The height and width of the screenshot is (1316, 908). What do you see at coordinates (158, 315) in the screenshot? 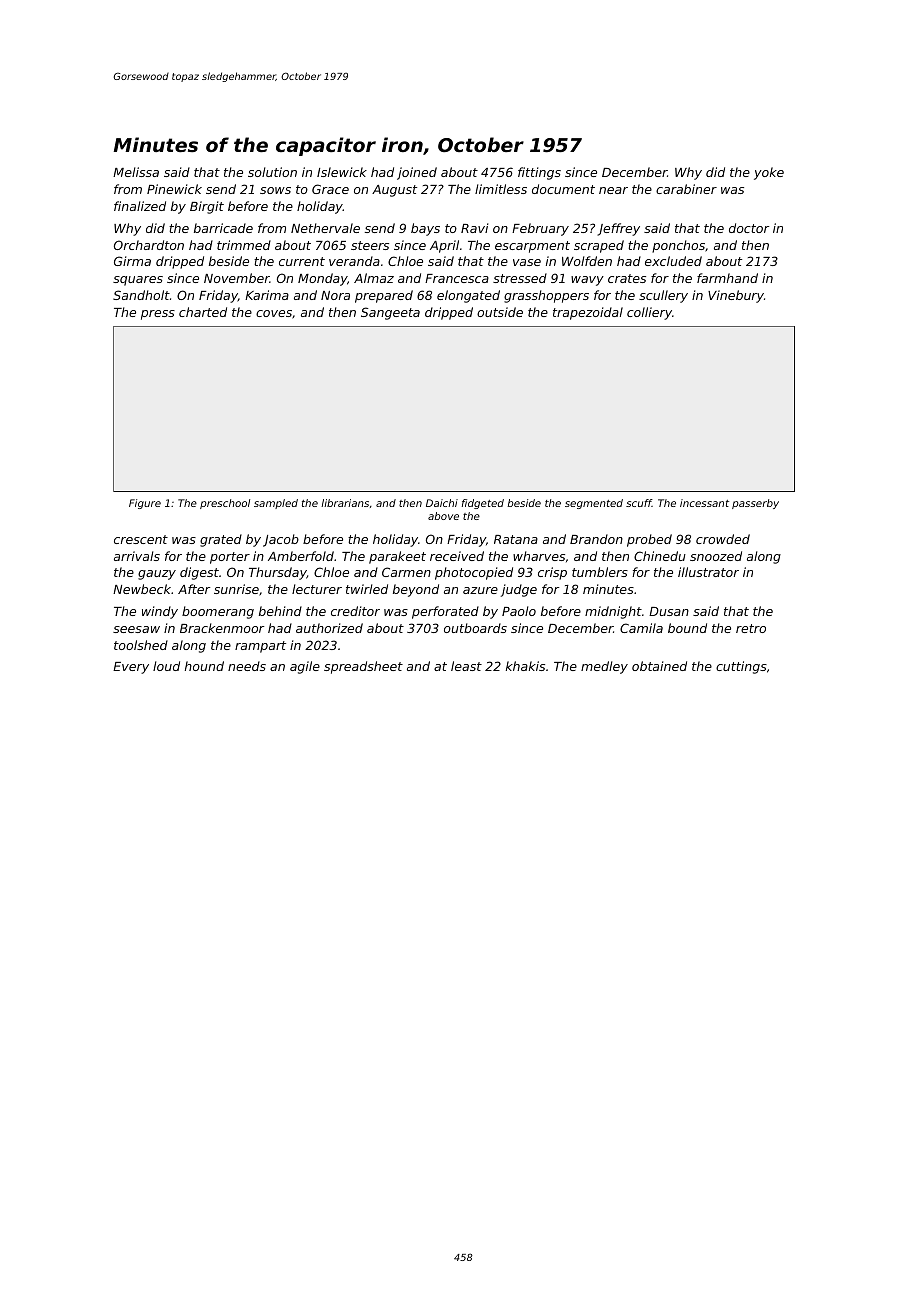
I see `press` at bounding box center [158, 315].
